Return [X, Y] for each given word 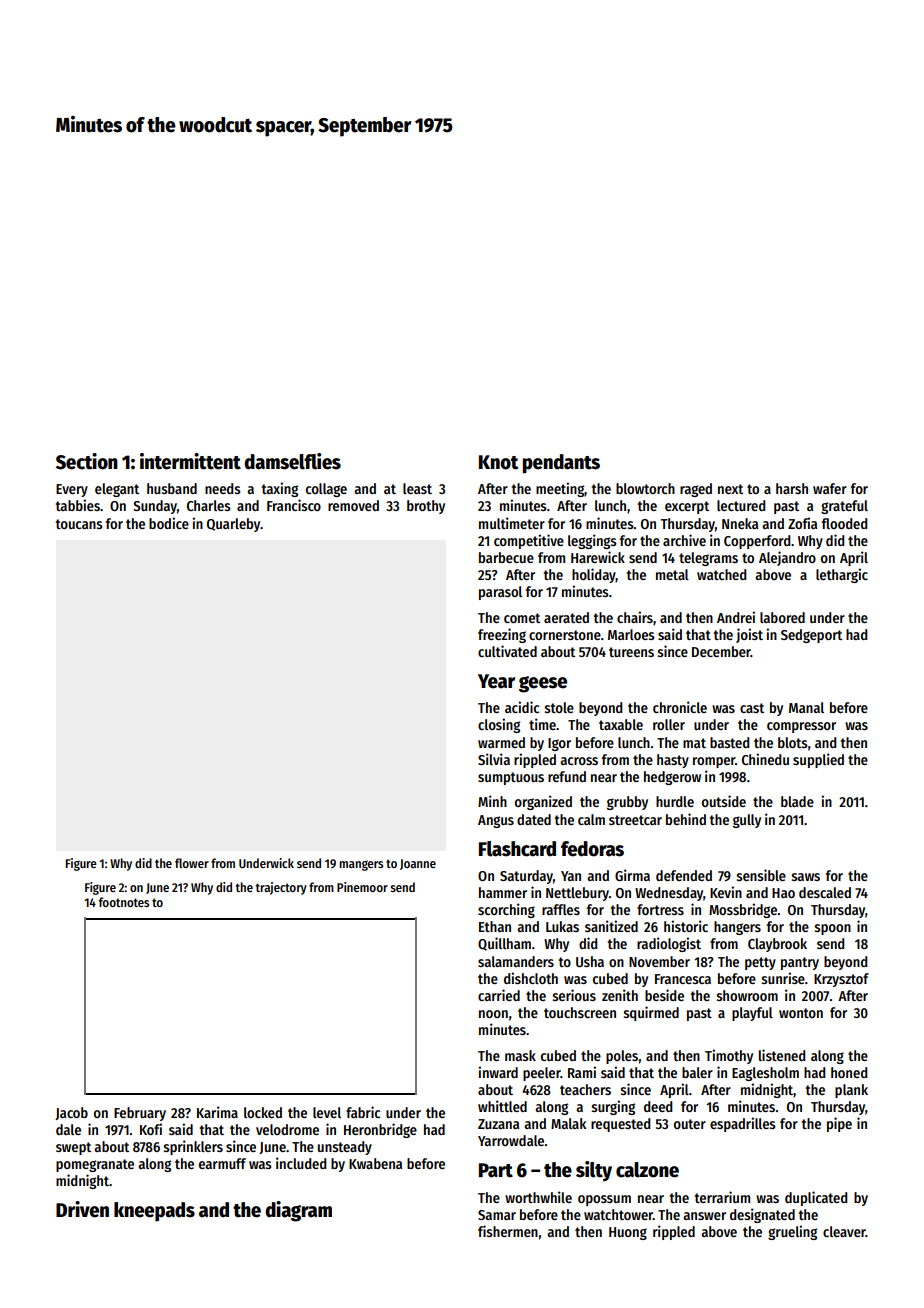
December [721, 651]
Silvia [494, 759]
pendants [561, 464]
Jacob [71, 1113]
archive [684, 540]
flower [192, 863]
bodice [169, 523]
